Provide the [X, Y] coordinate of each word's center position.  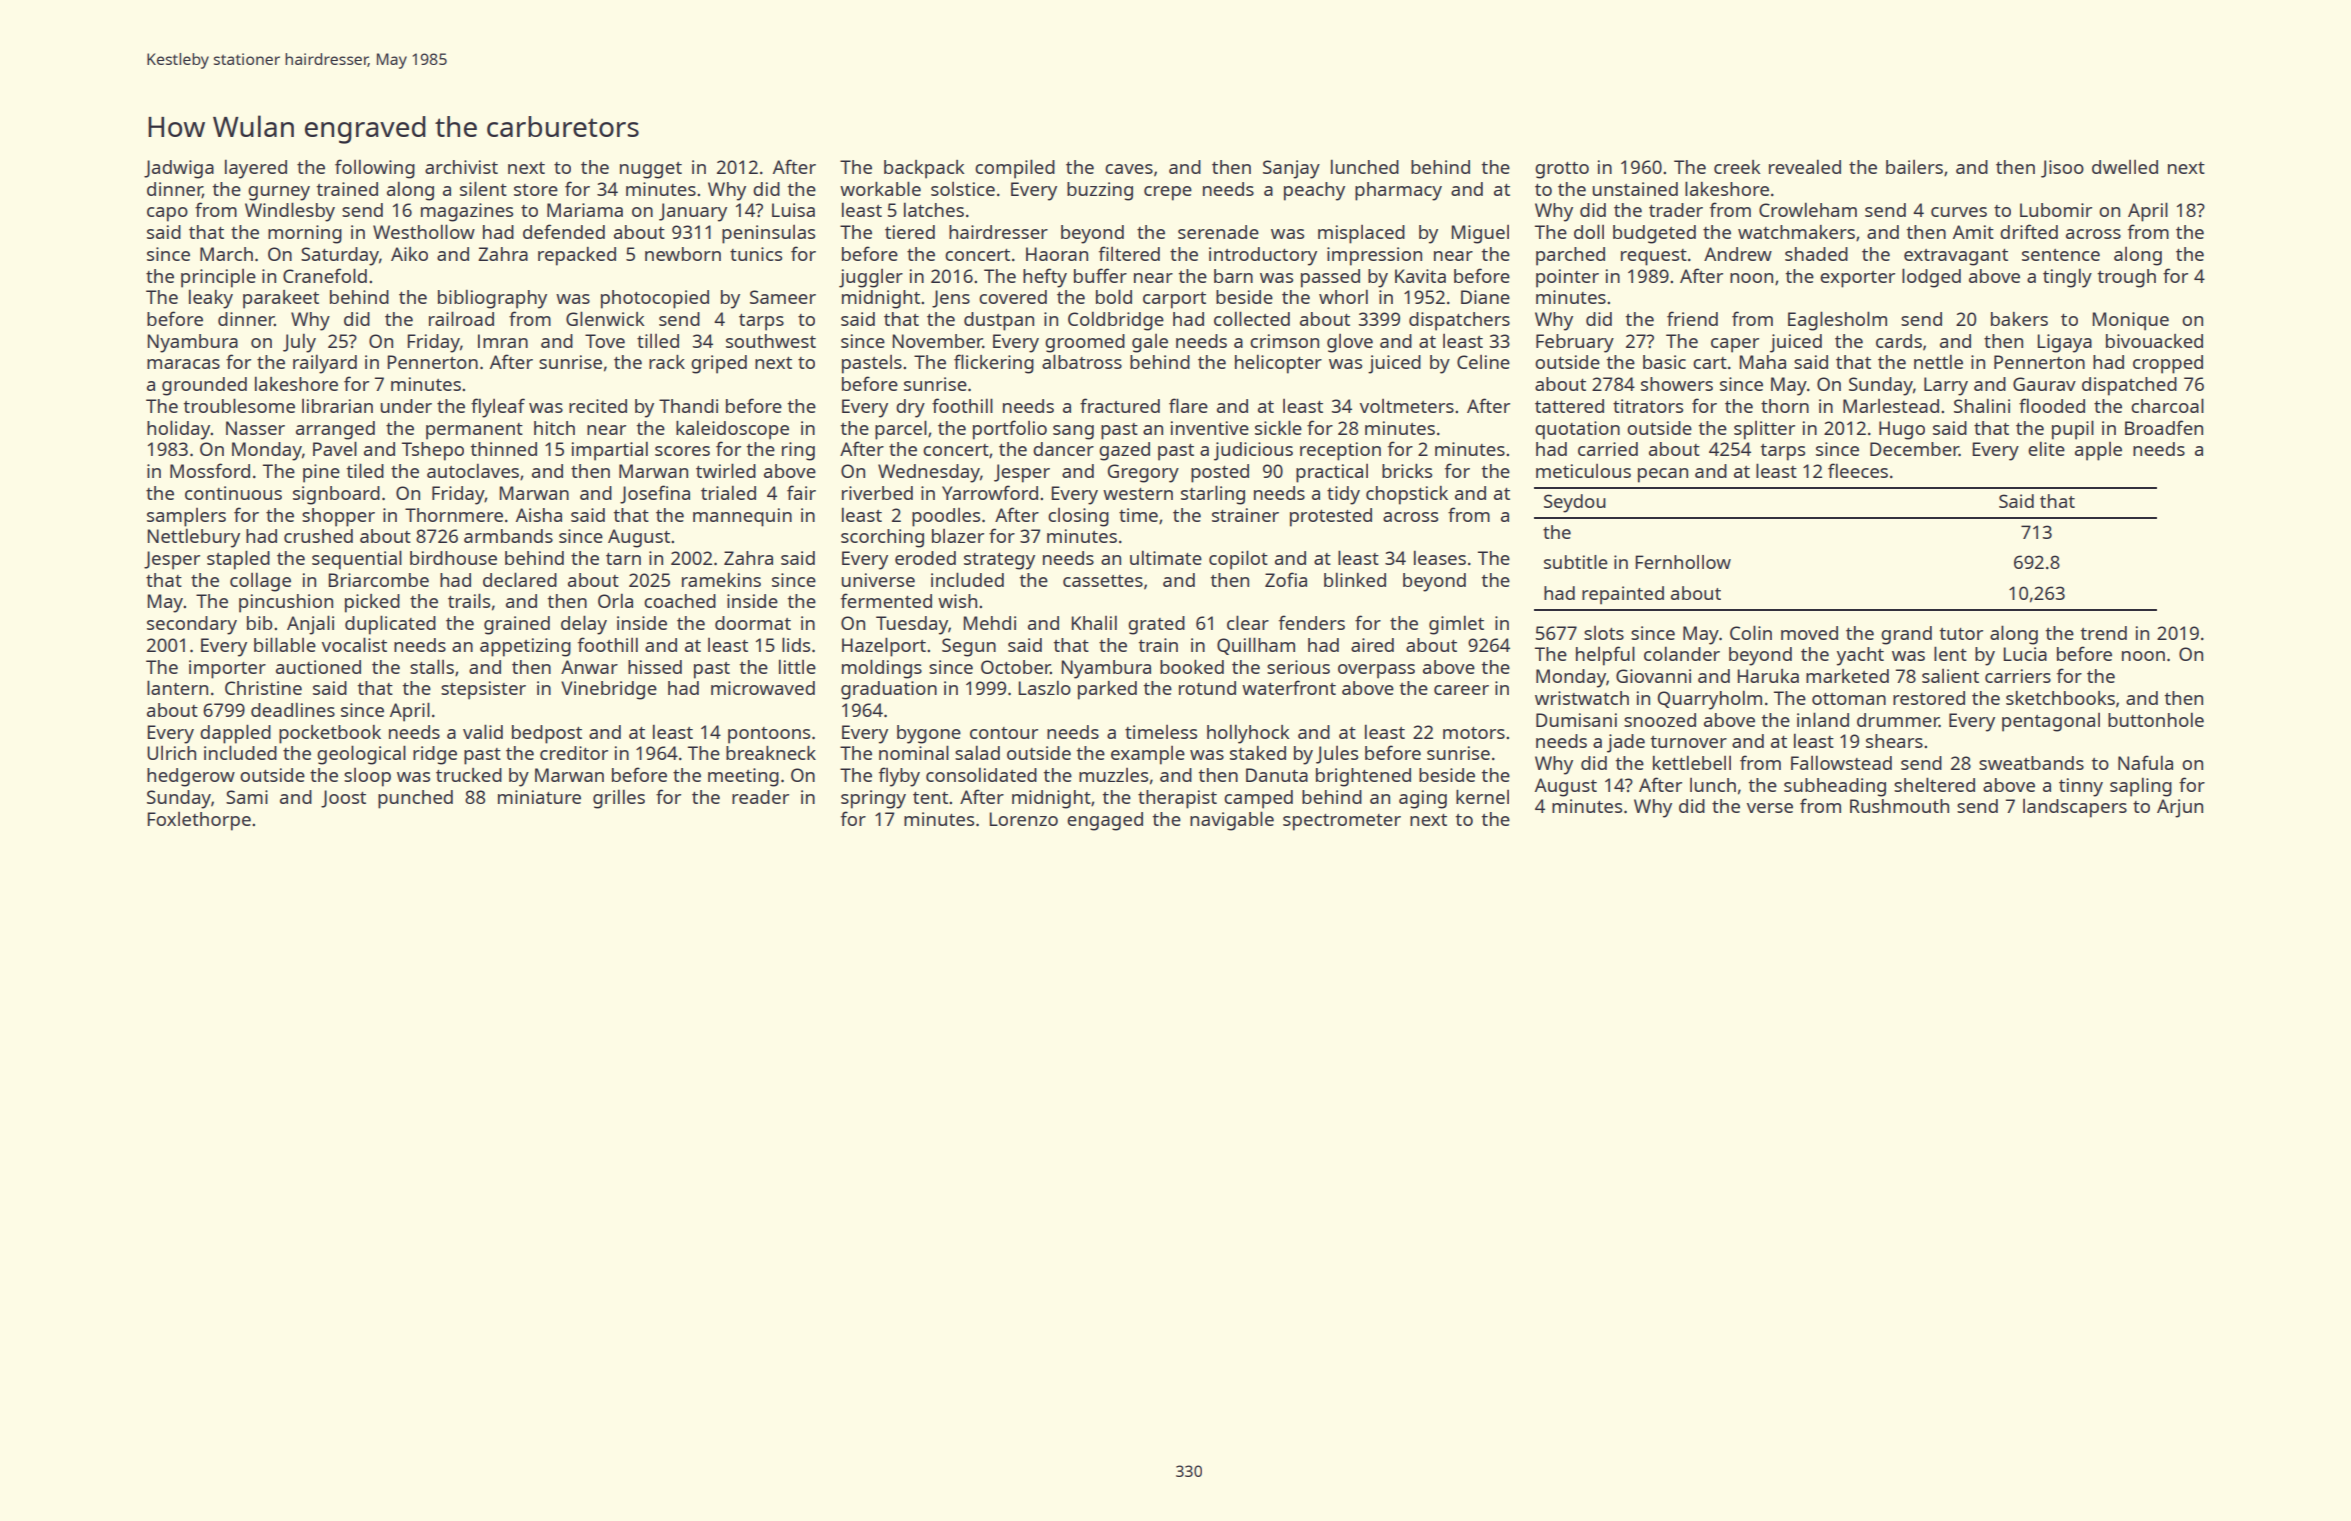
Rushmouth [1899, 806]
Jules [1337, 755]
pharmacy [1398, 191]
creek [1737, 167]
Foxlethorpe [199, 821]
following [375, 169]
